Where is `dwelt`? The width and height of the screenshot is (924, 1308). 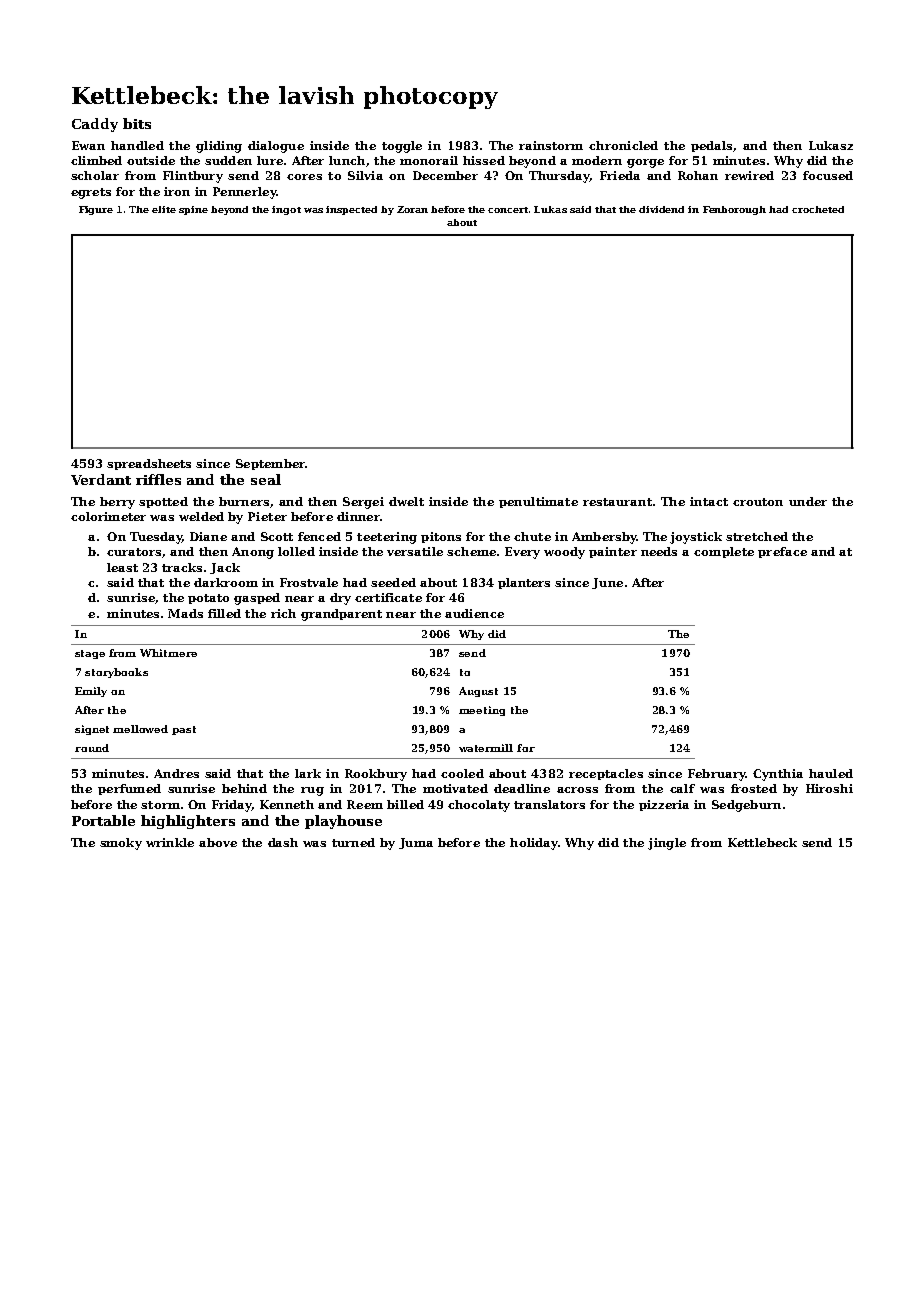 dwelt is located at coordinates (406, 501).
